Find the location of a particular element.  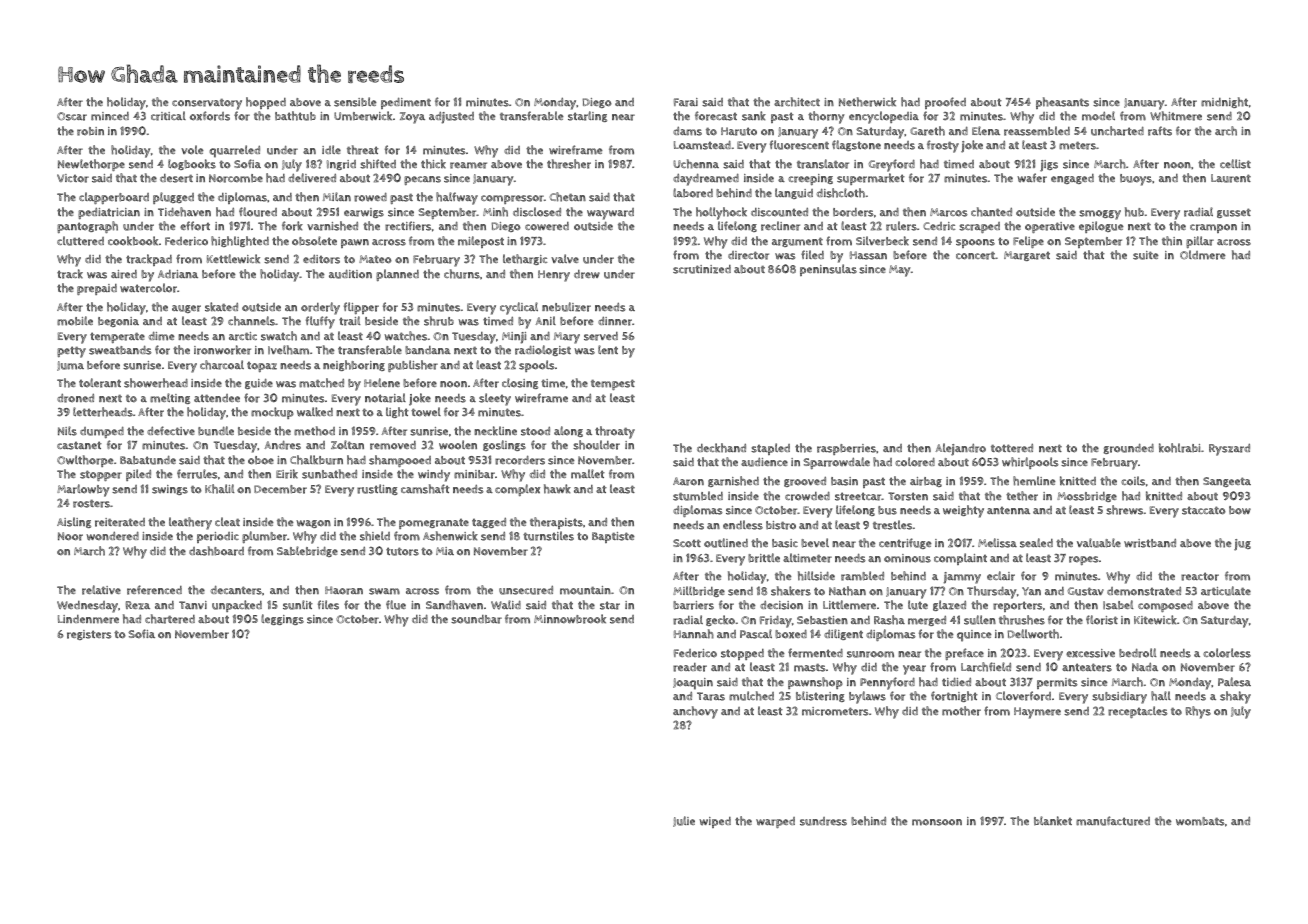

thin is located at coordinates (1172, 241).
